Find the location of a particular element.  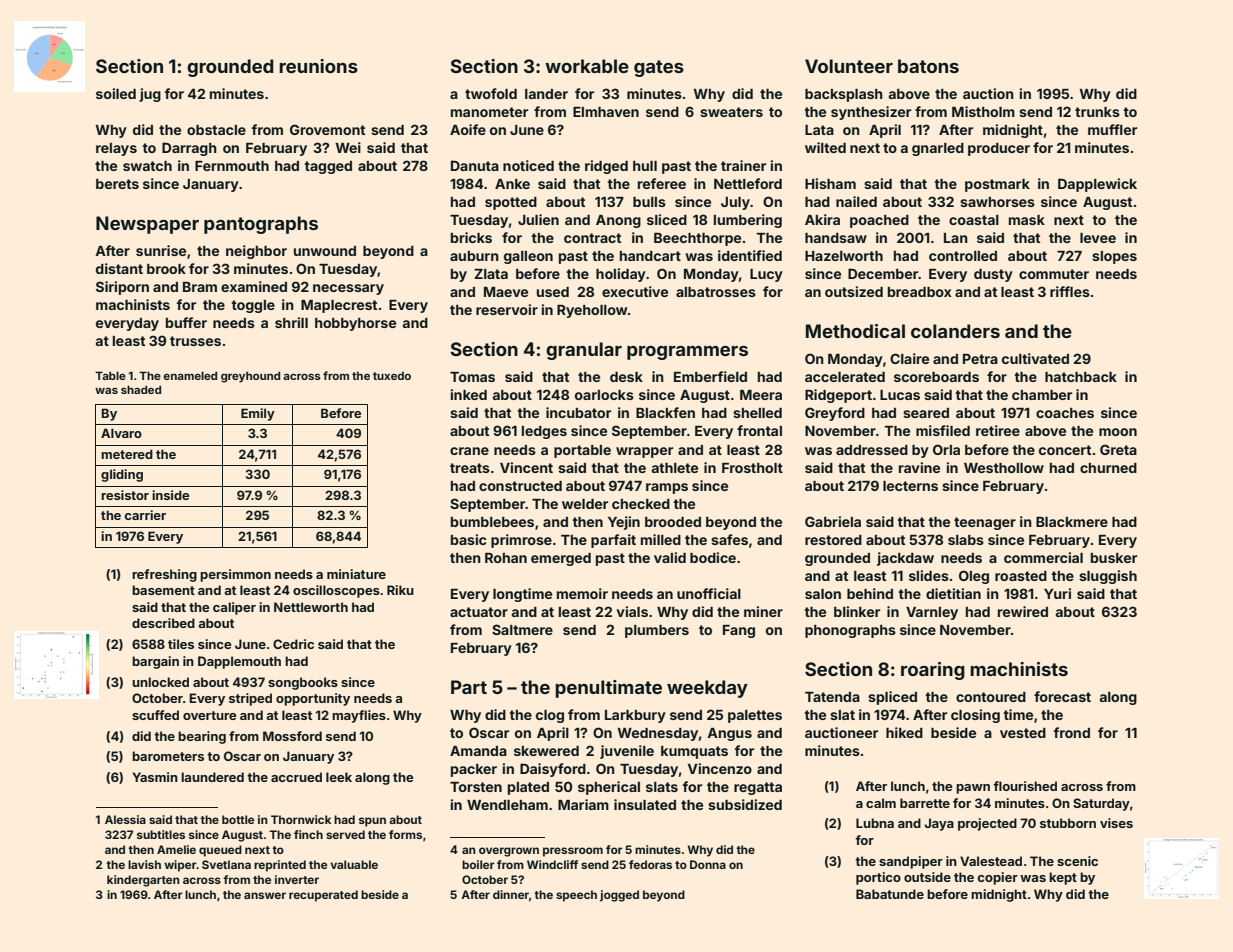

scoreboards is located at coordinates (936, 377).
